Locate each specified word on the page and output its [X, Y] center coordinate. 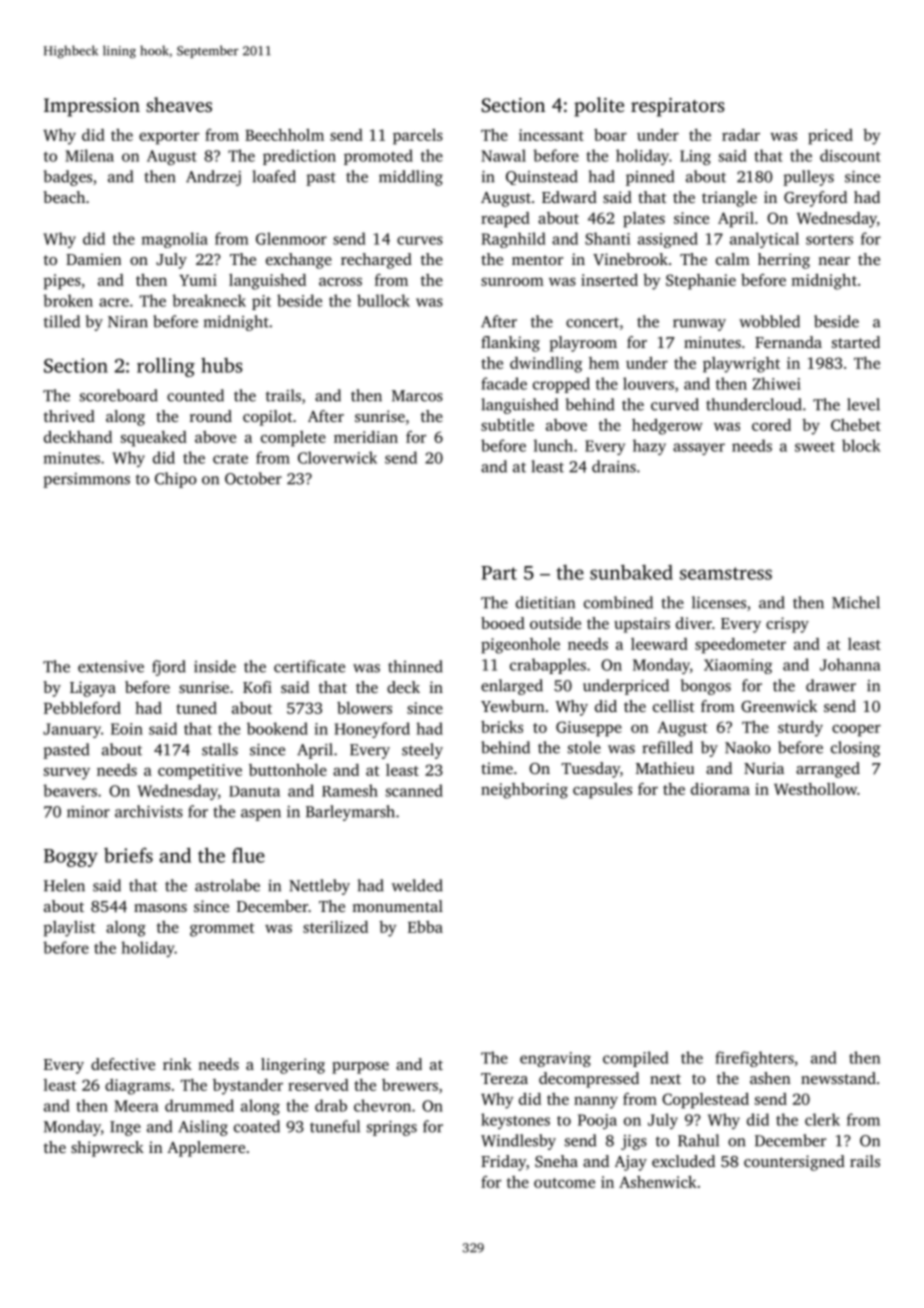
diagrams [137, 1087]
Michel [856, 602]
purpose [360, 1068]
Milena [89, 155]
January [72, 730]
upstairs [642, 625]
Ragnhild [514, 240]
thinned [415, 666]
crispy [787, 625]
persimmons [86, 480]
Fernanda [788, 342]
